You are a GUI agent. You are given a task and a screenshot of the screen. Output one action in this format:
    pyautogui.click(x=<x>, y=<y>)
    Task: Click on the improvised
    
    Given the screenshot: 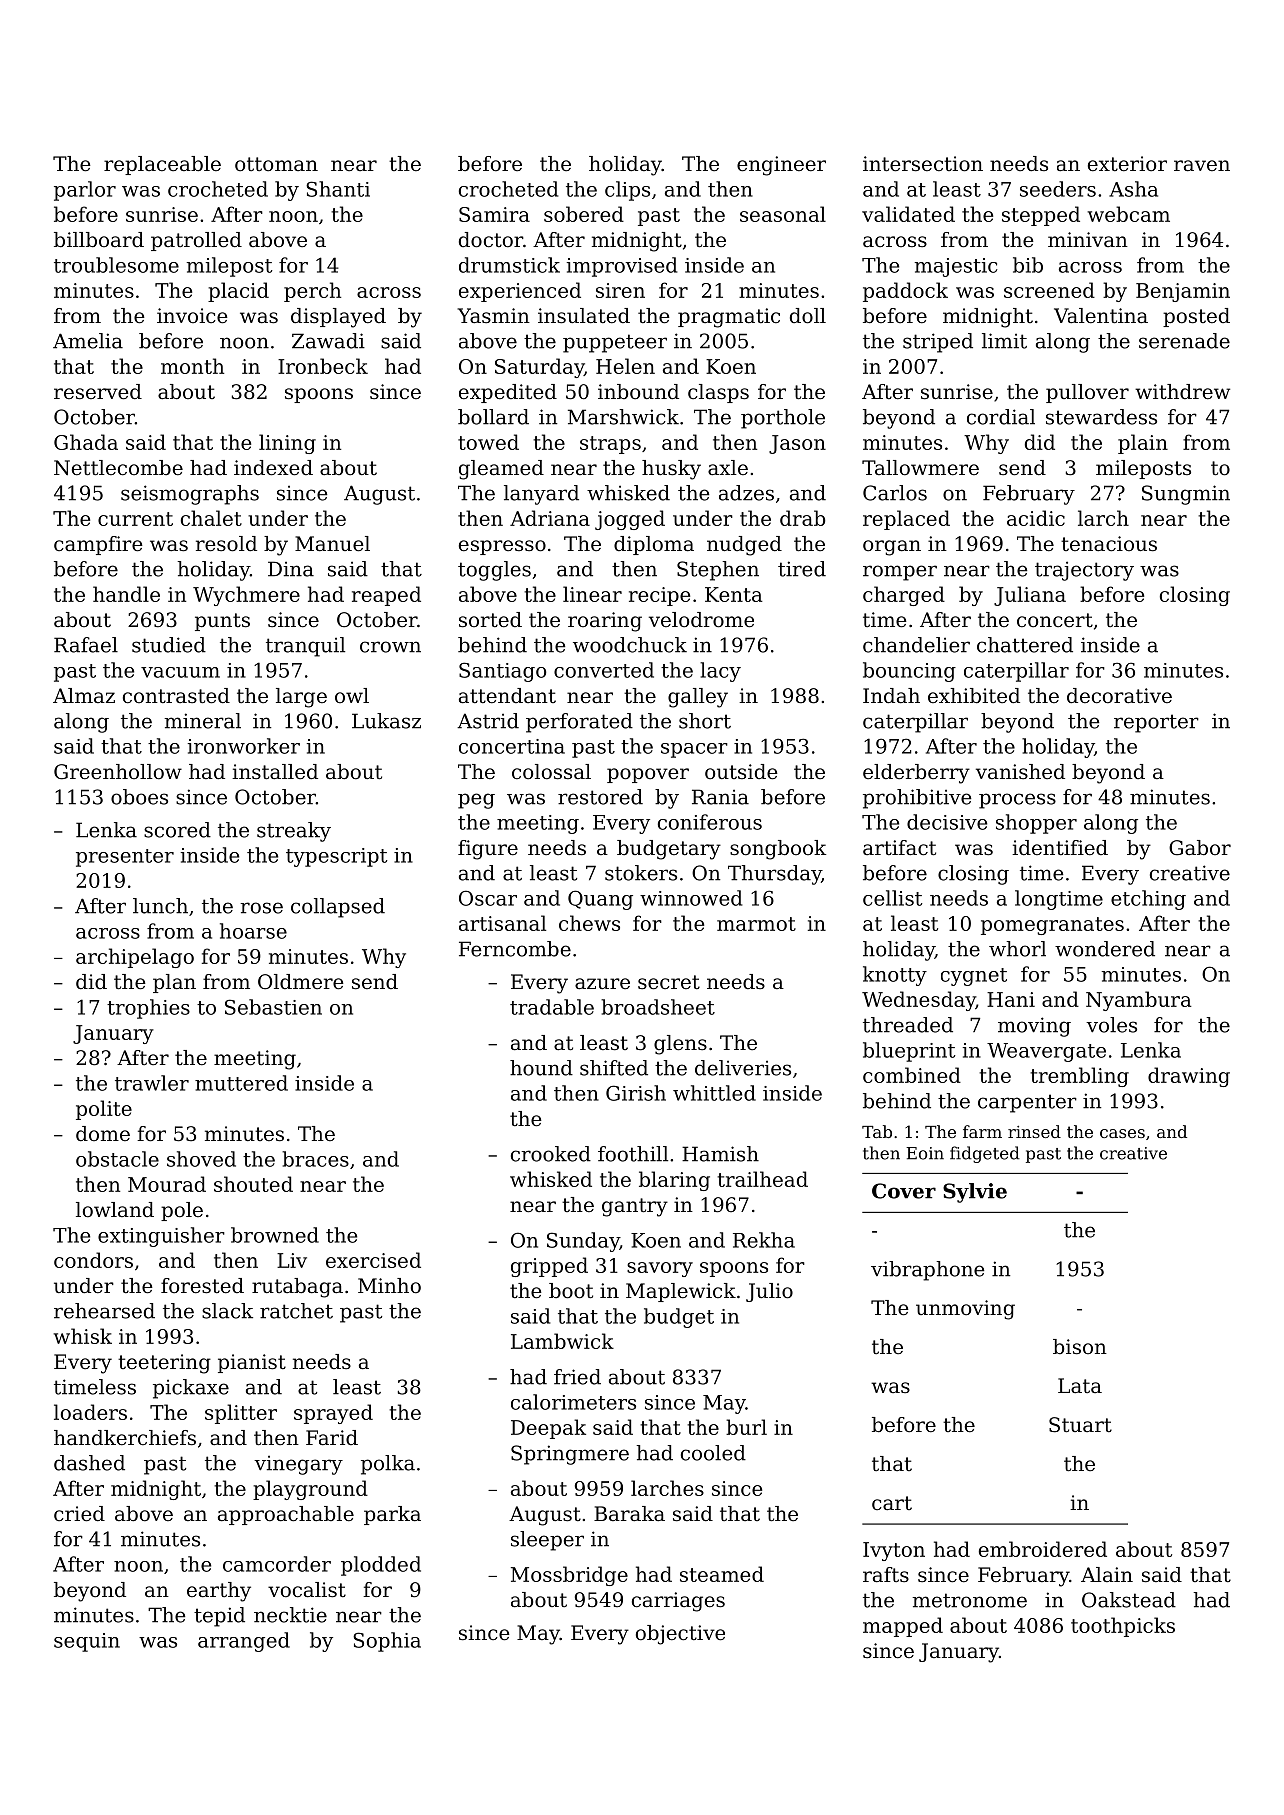 What is the action you would take?
    pyautogui.click(x=622, y=267)
